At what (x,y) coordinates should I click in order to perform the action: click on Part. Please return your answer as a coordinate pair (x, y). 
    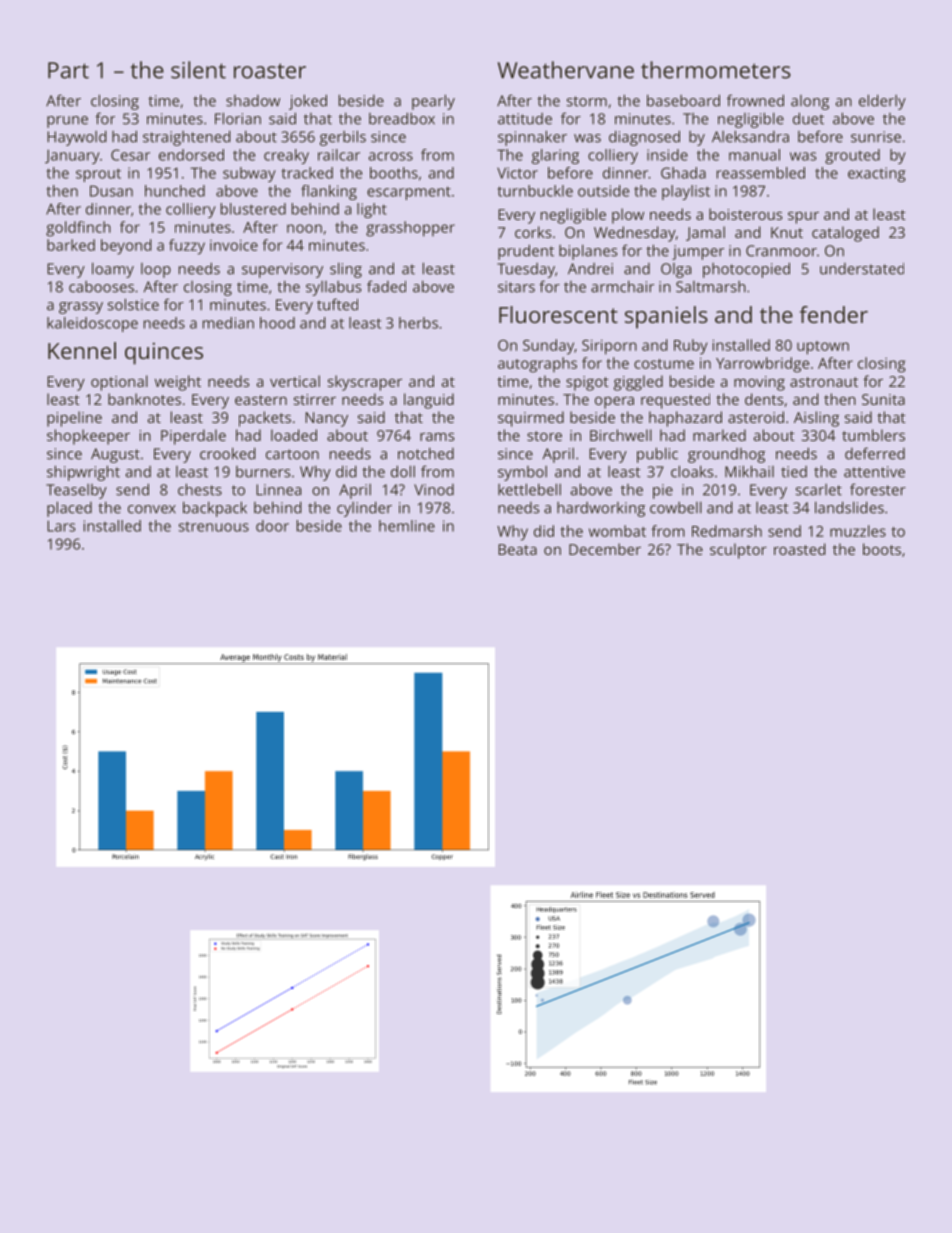
    Looking at the image, I should click on (68, 70).
